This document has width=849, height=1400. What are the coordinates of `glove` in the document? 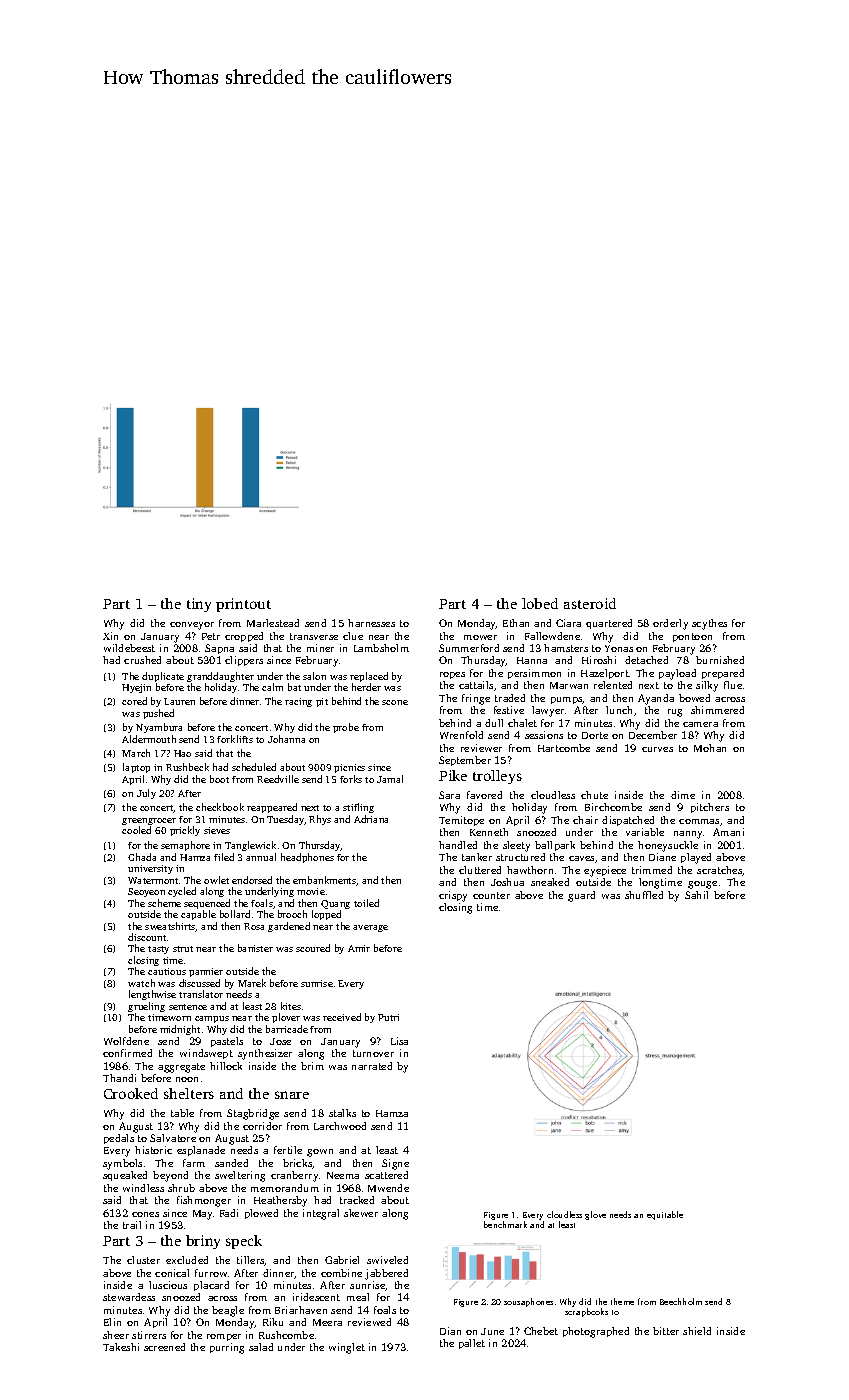 It's located at (595, 1215).
